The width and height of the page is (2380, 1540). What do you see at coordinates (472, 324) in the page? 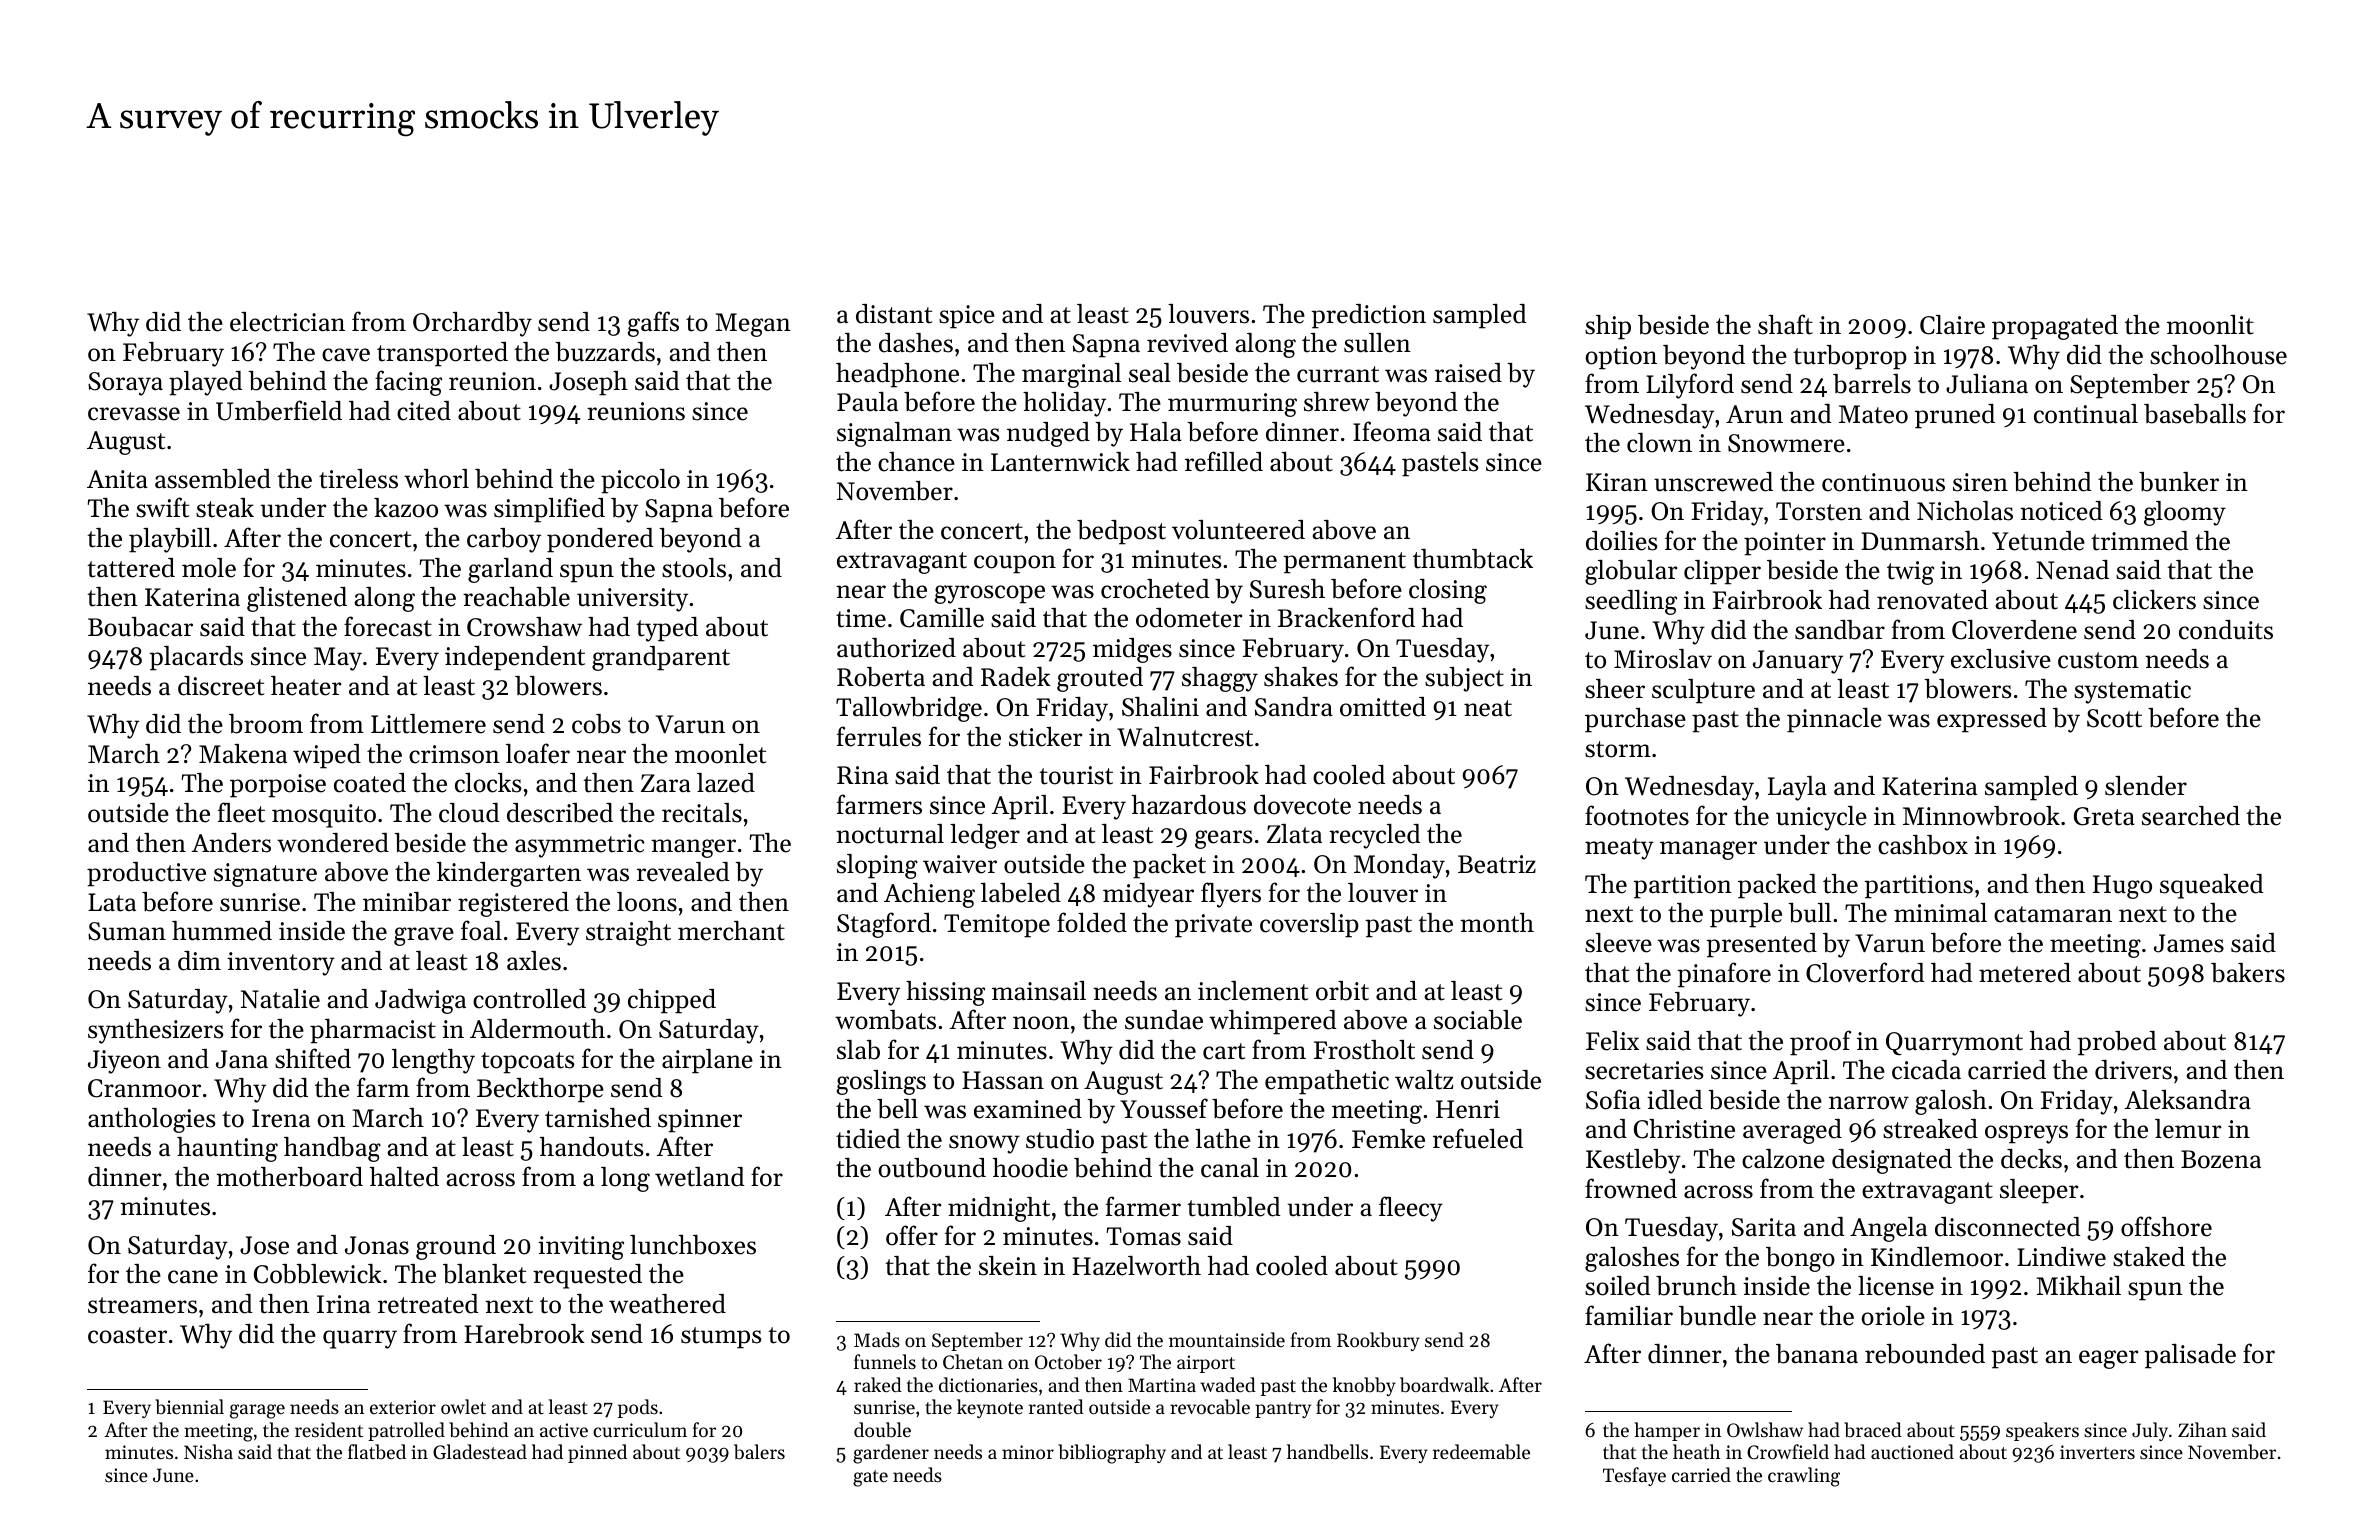
I see `Orchardby` at bounding box center [472, 324].
